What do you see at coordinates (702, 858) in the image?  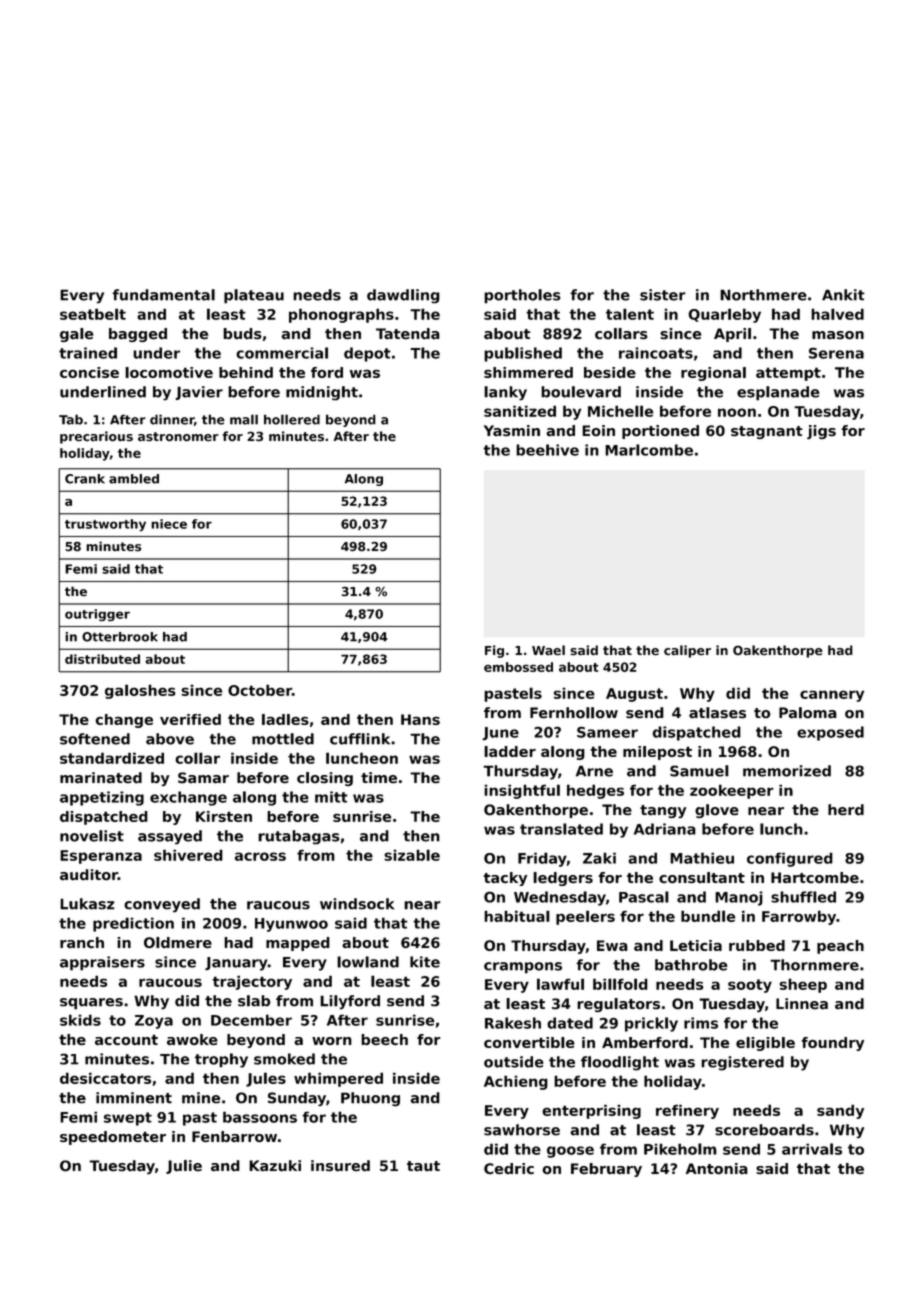 I see `Mathieu` at bounding box center [702, 858].
